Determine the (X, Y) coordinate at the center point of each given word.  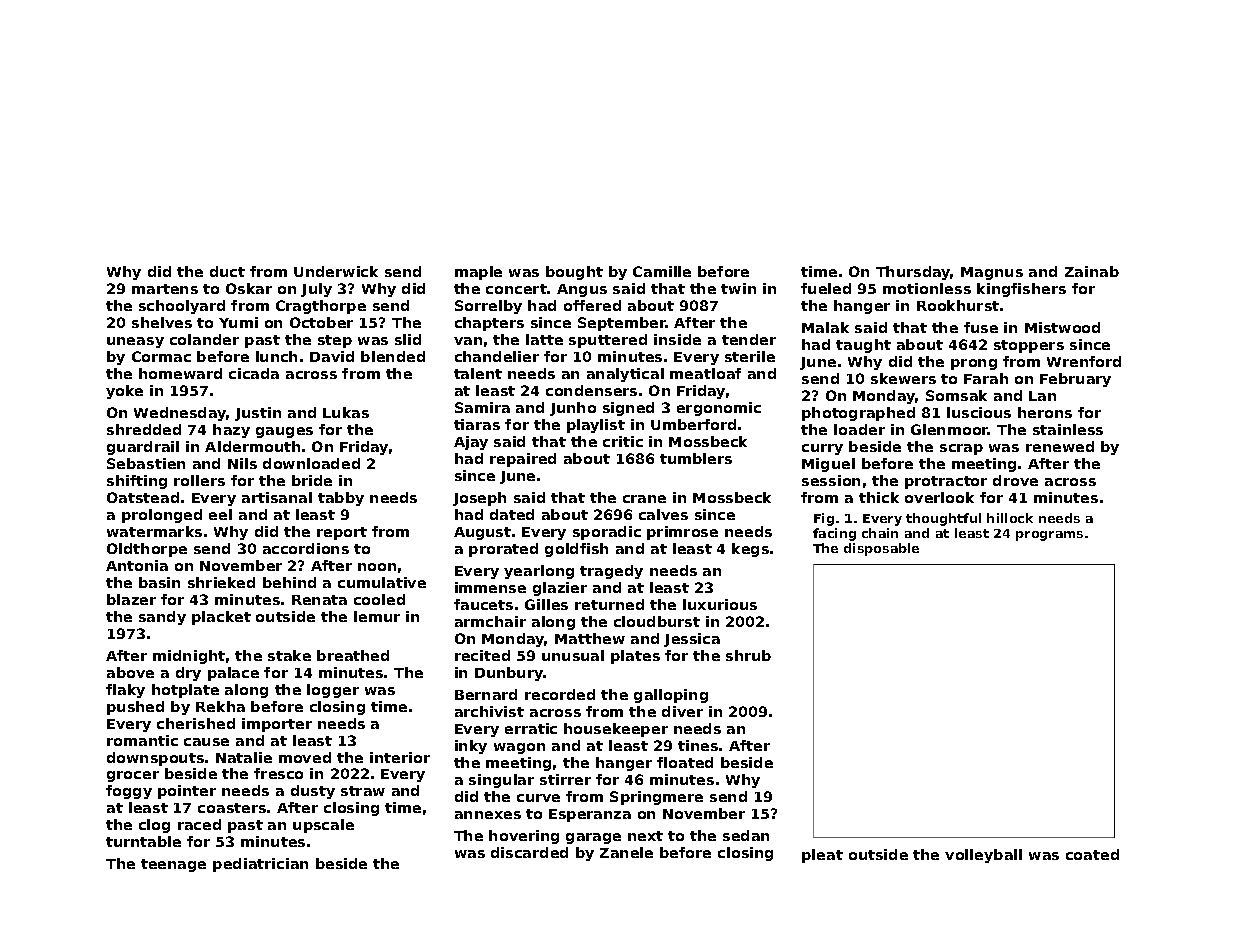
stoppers (1029, 346)
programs (1049, 536)
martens (165, 289)
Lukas (346, 412)
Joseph (479, 499)
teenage (173, 865)
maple (478, 273)
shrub (748, 655)
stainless (1068, 429)
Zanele (626, 852)
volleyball (983, 856)
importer (277, 725)
